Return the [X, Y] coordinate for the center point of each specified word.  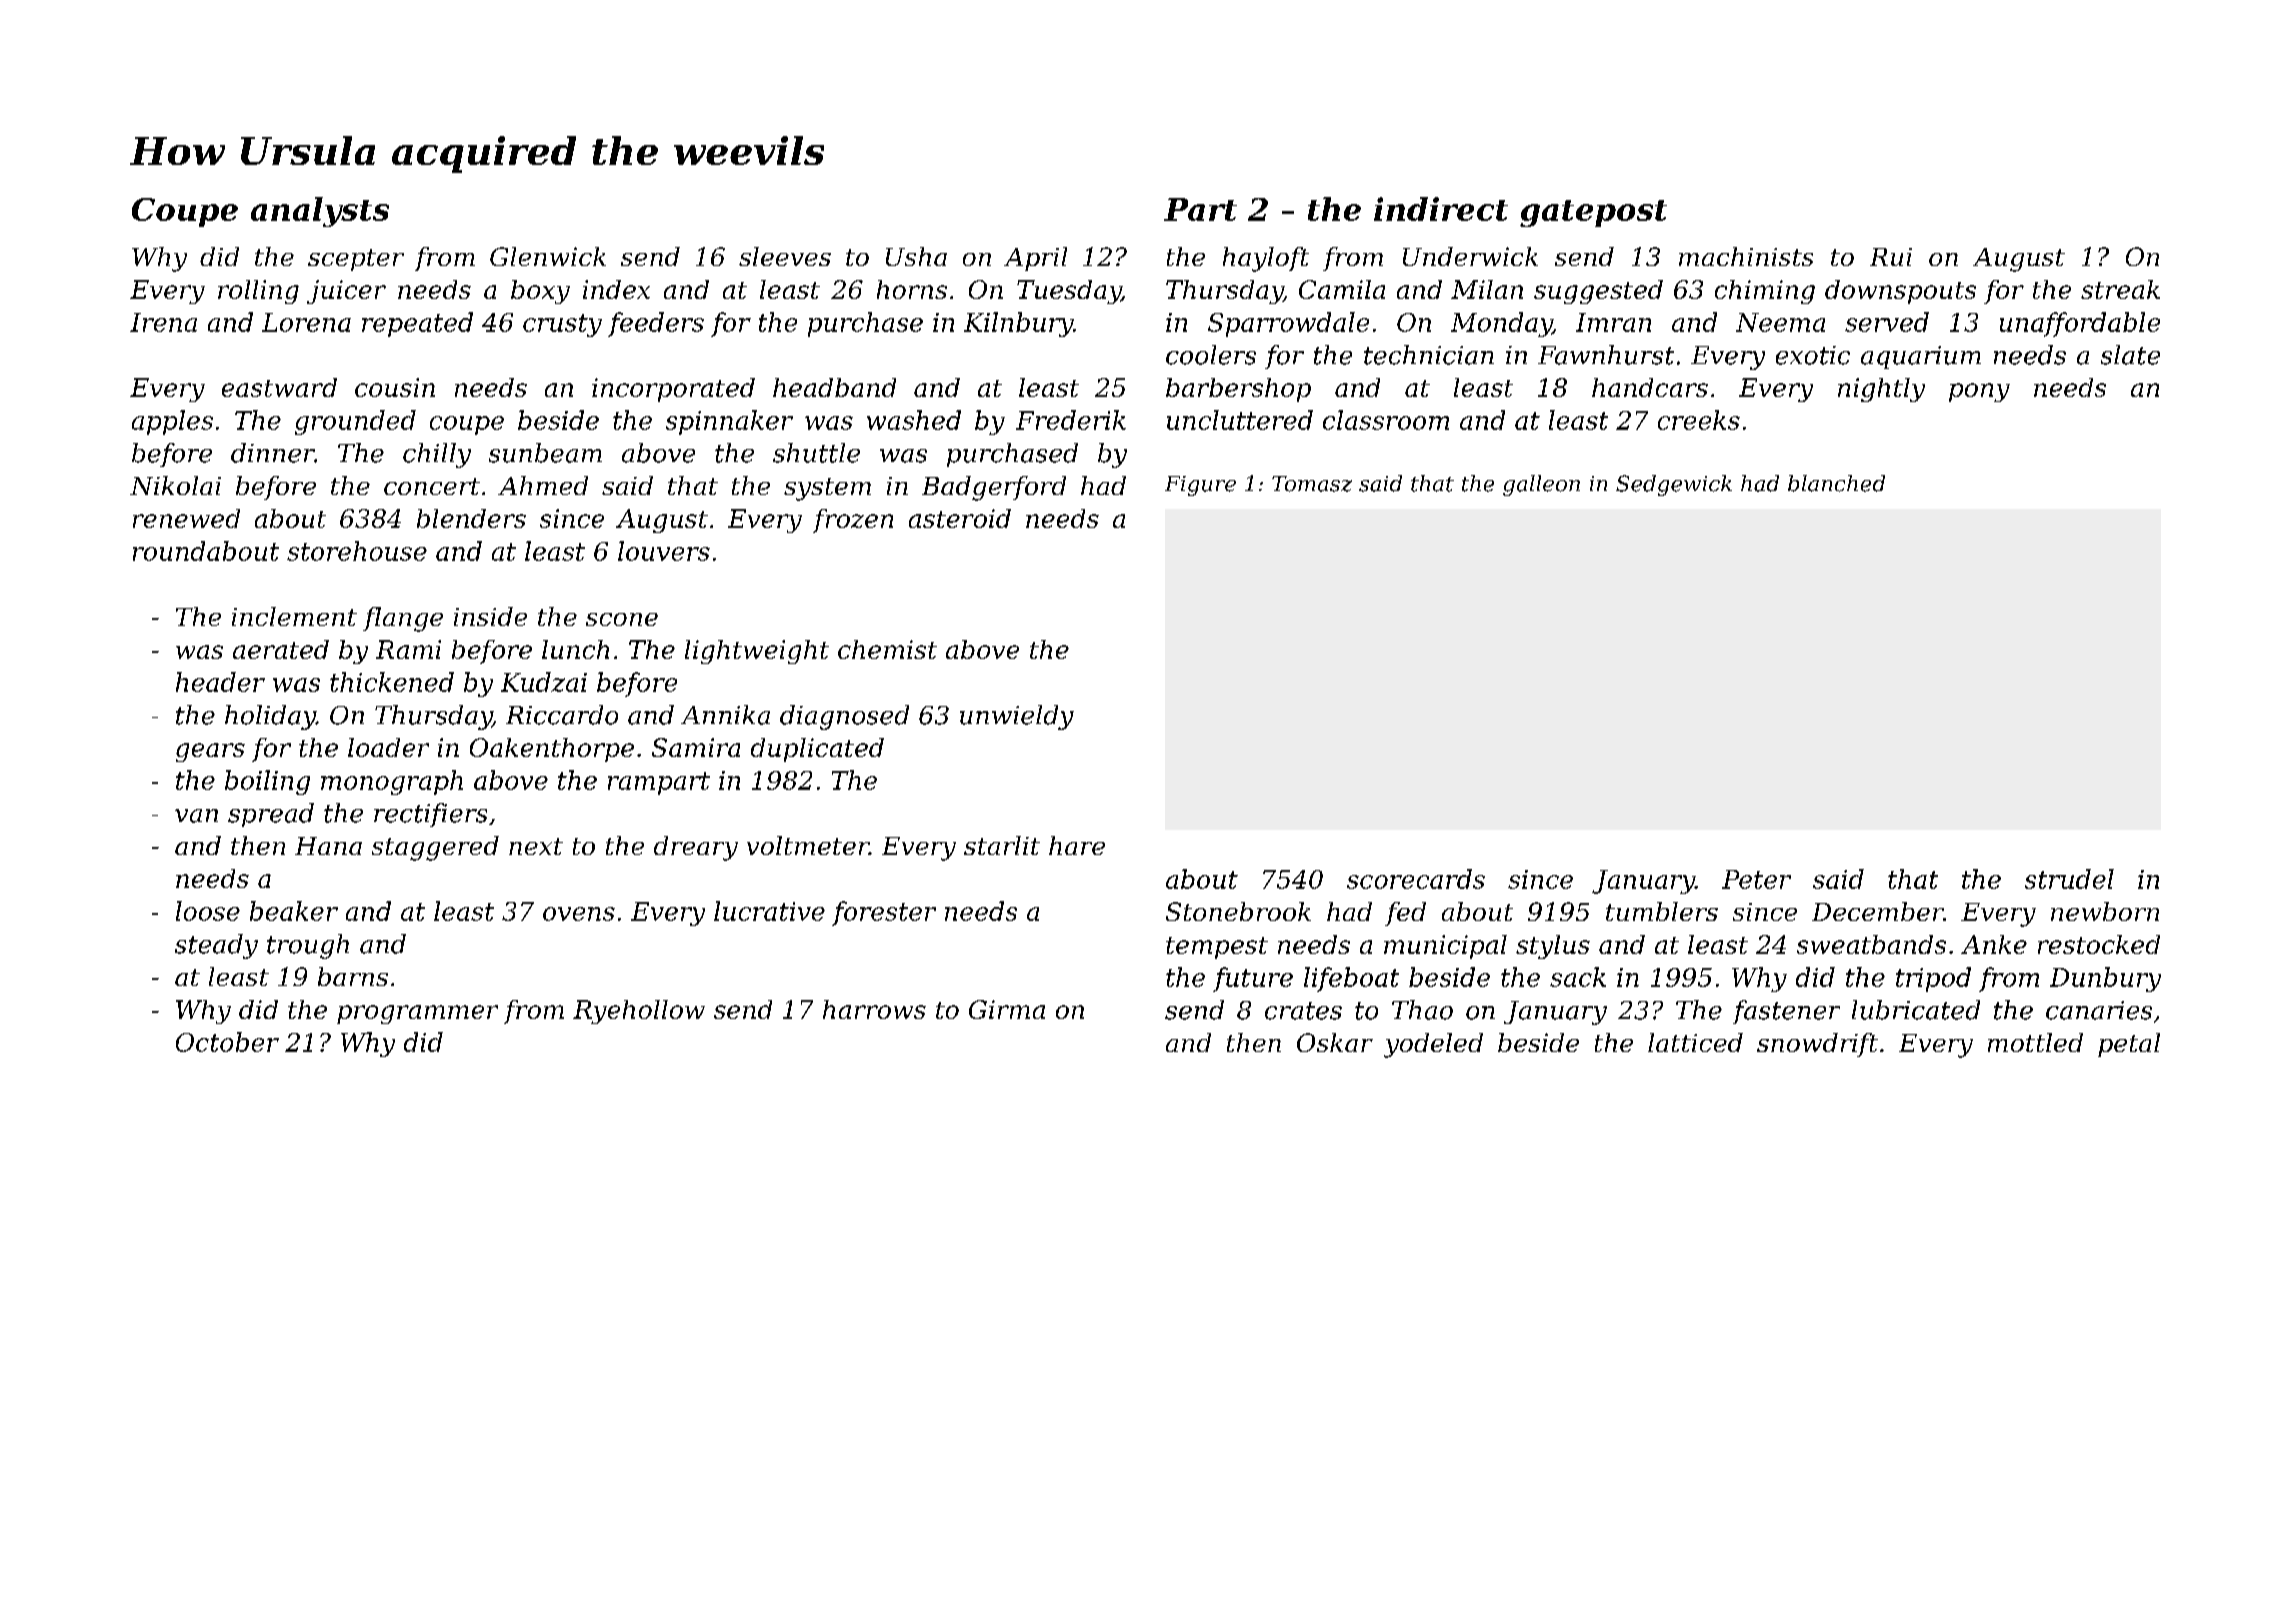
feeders [656, 324]
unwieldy [1017, 717]
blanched [1836, 483]
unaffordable [2080, 324]
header [220, 682]
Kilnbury [1018, 324]
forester [884, 913]
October [227, 1042]
